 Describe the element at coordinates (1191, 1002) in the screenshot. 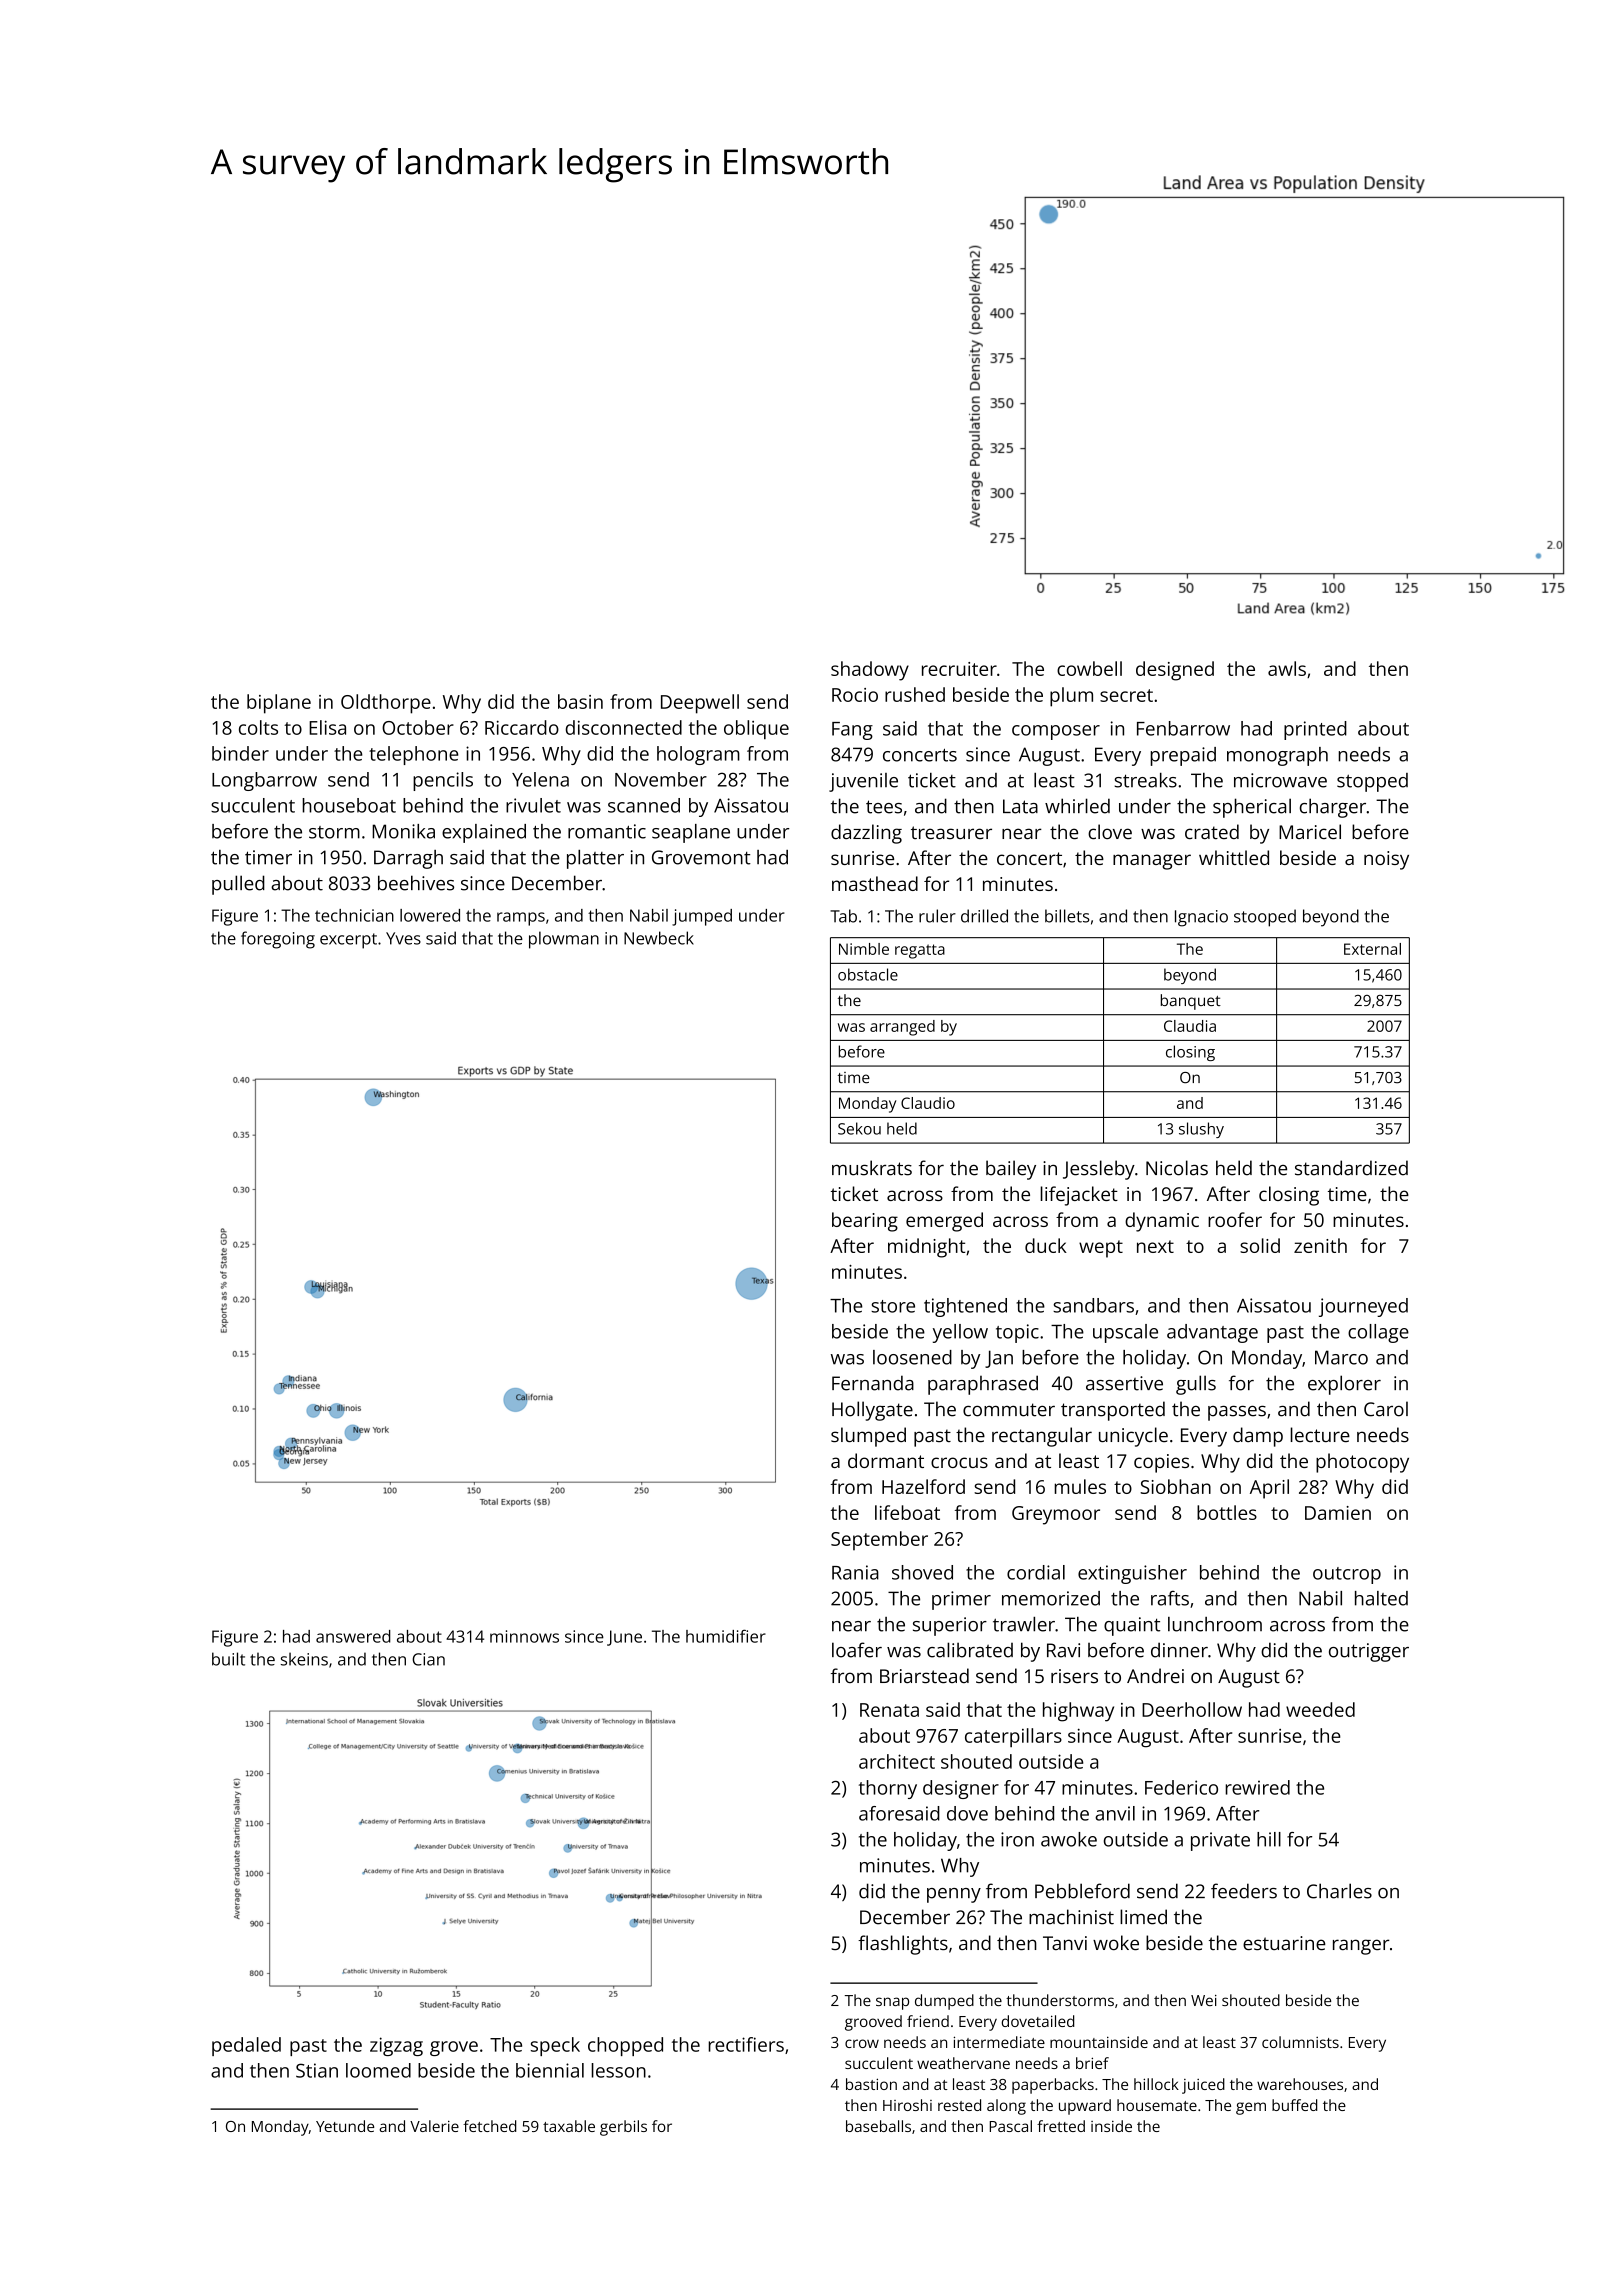

I see `banquet` at that location.
